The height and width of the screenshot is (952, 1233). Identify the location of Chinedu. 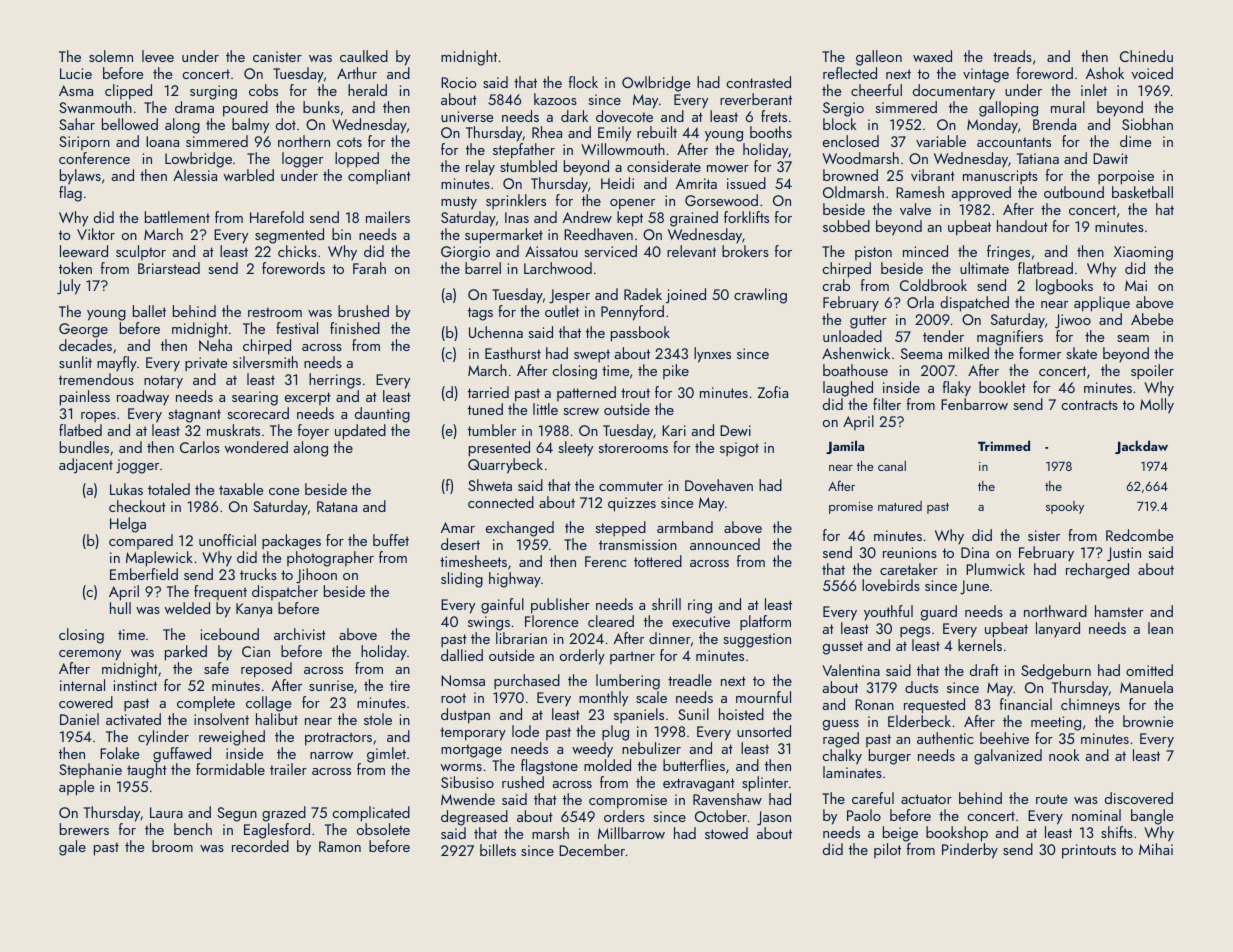
(1146, 56).
